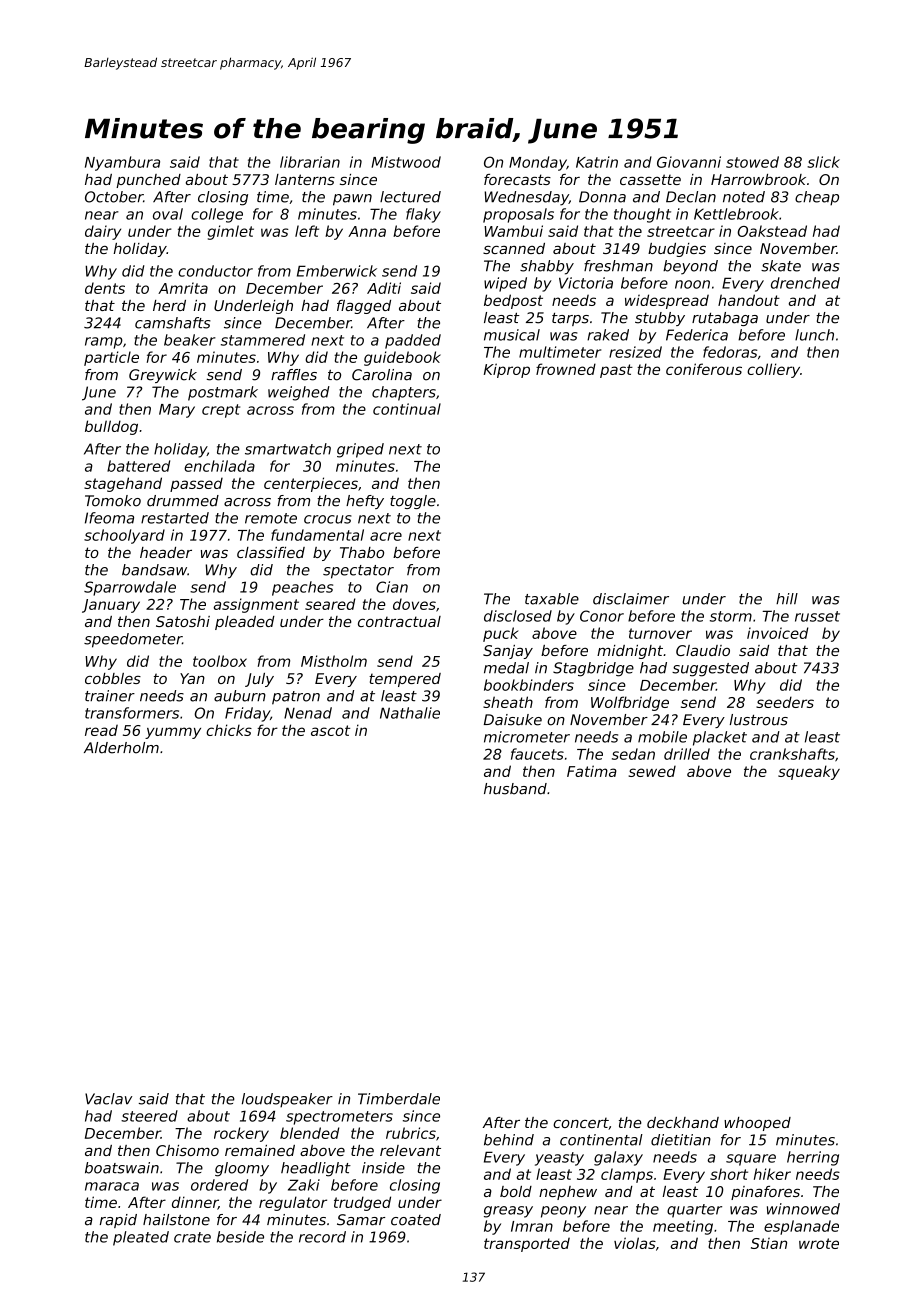 Image resolution: width=924 pixels, height=1308 pixels. What do you see at coordinates (517, 179) in the page?
I see `forecasts` at bounding box center [517, 179].
